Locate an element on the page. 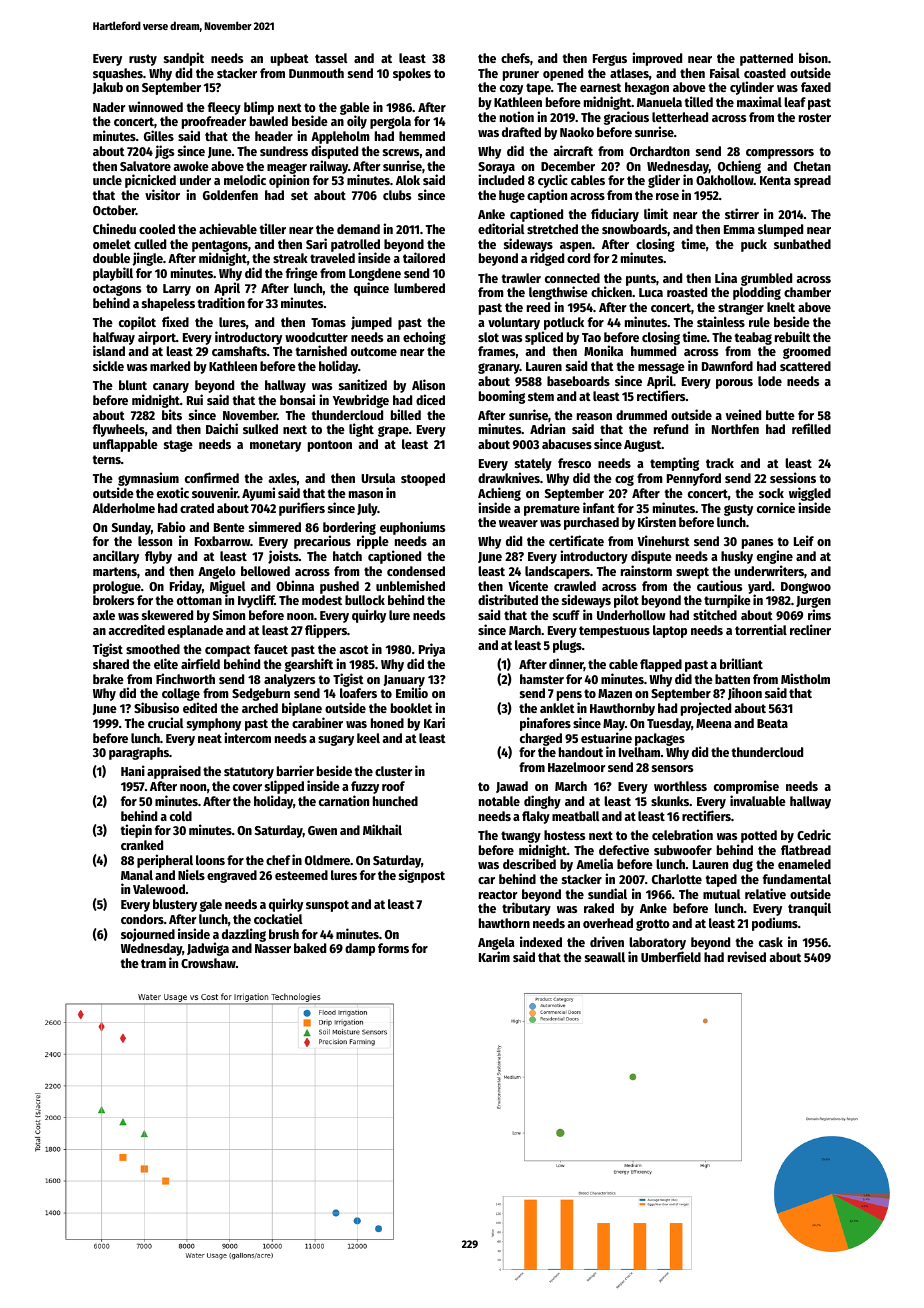 The width and height of the document is (924, 1308). elite is located at coordinates (166, 663).
